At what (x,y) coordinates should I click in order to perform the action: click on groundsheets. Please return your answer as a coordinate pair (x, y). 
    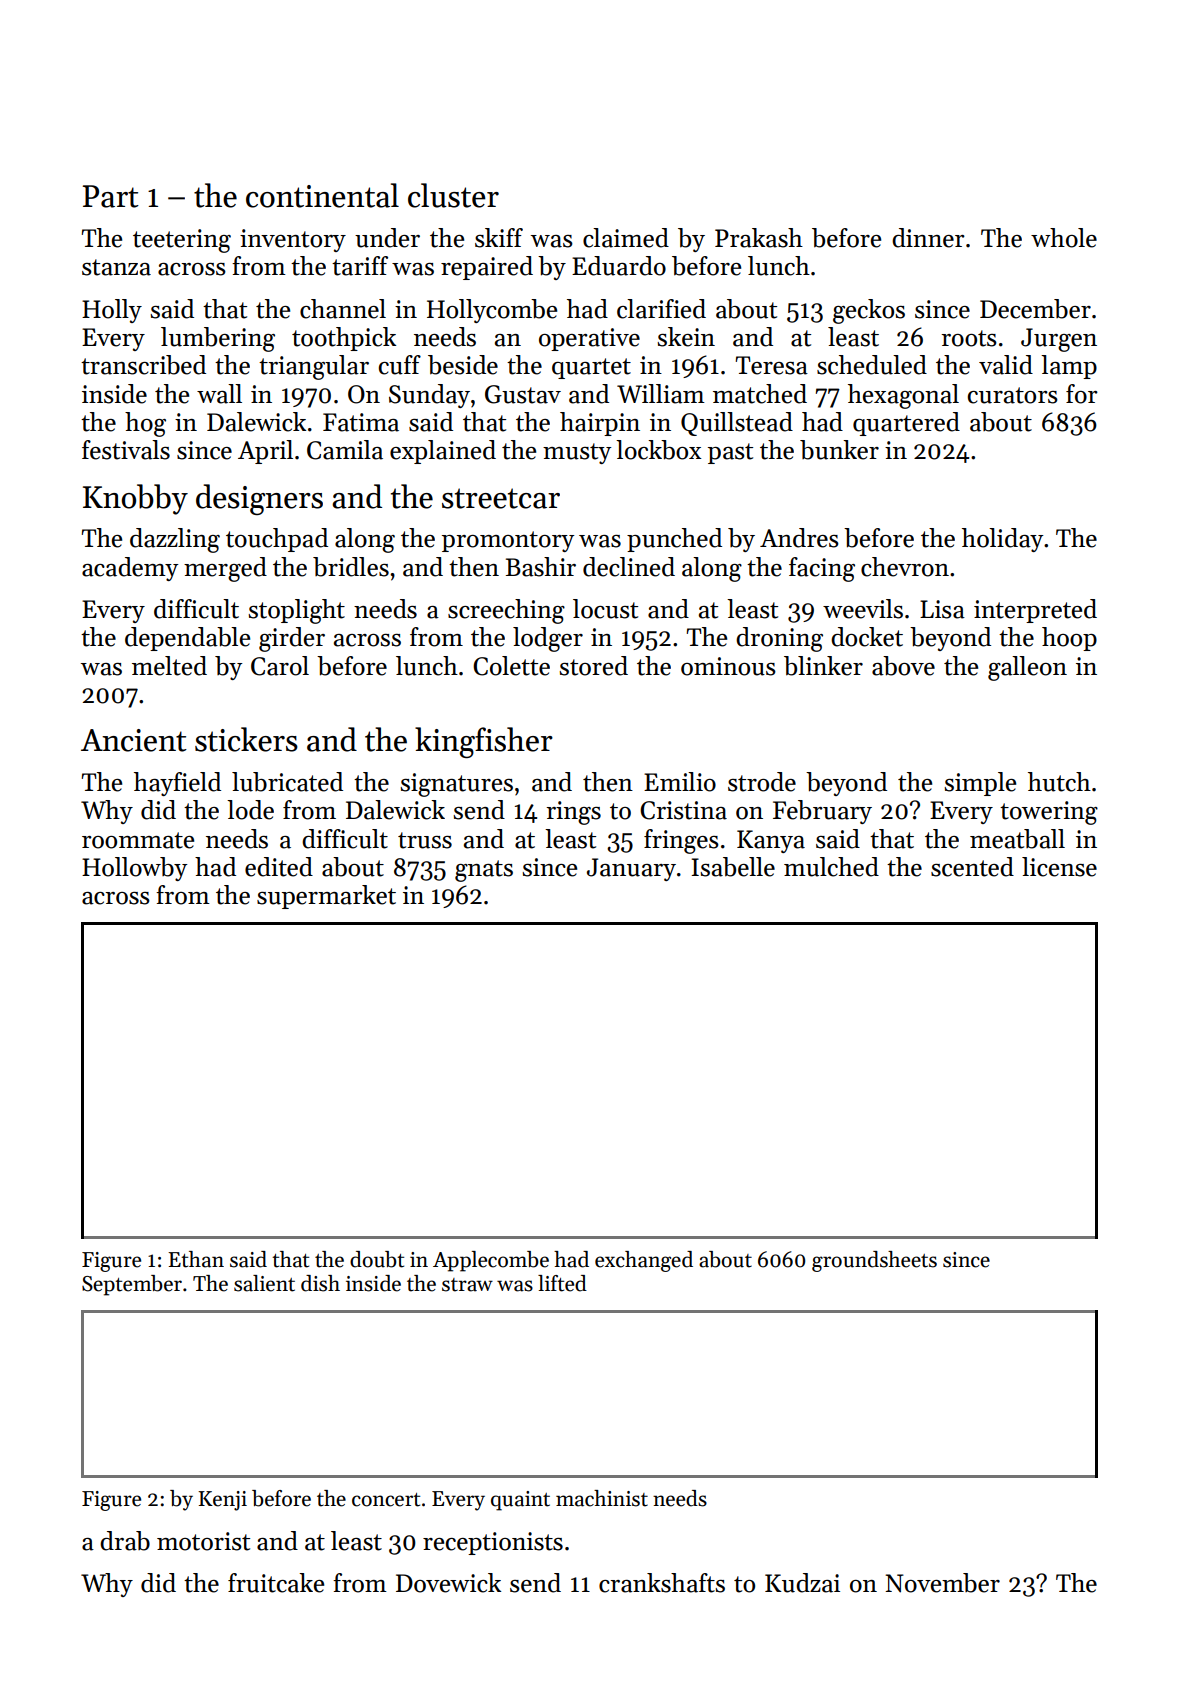
    Looking at the image, I should click on (874, 1261).
